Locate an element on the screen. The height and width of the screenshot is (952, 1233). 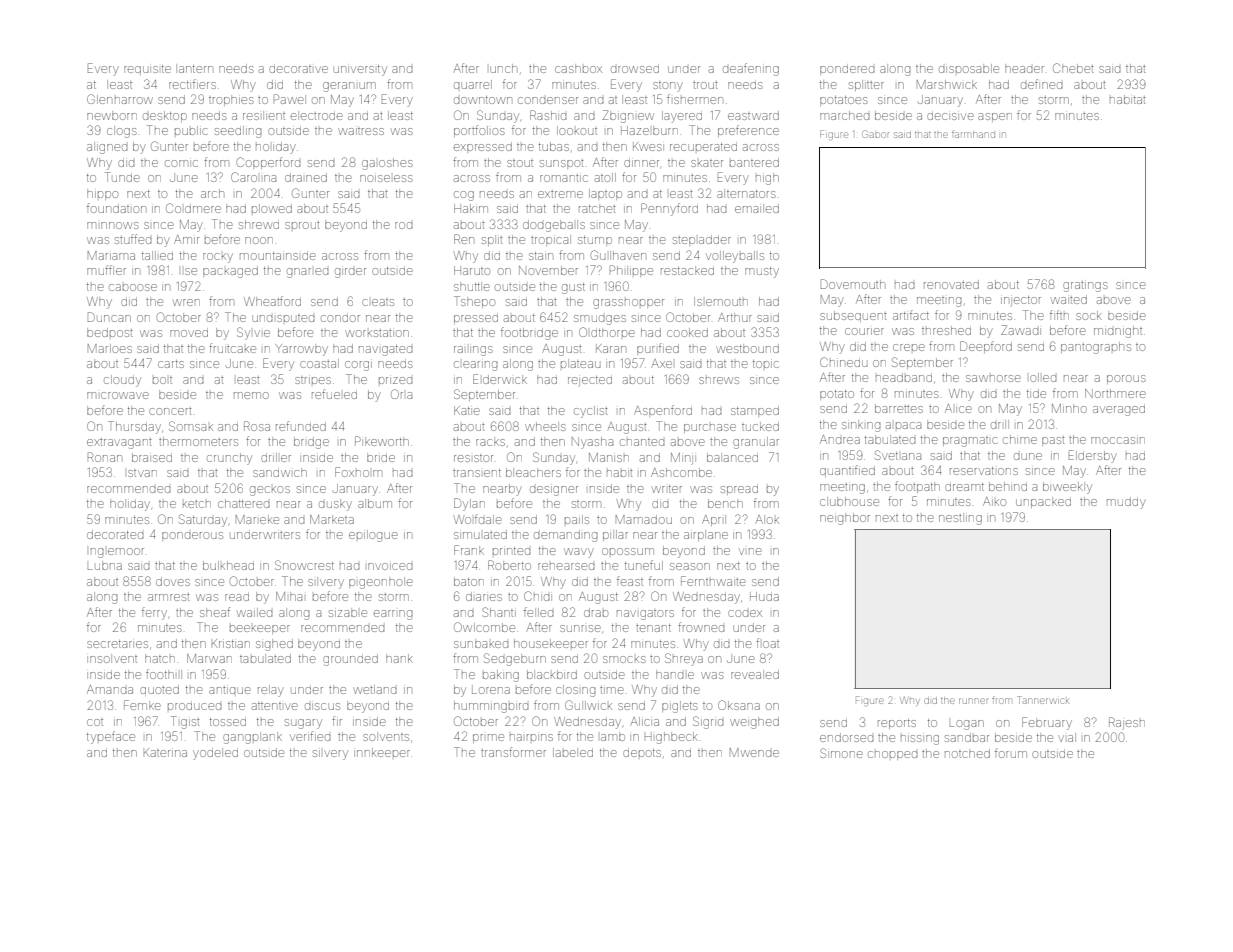
neighbor is located at coordinates (845, 519).
